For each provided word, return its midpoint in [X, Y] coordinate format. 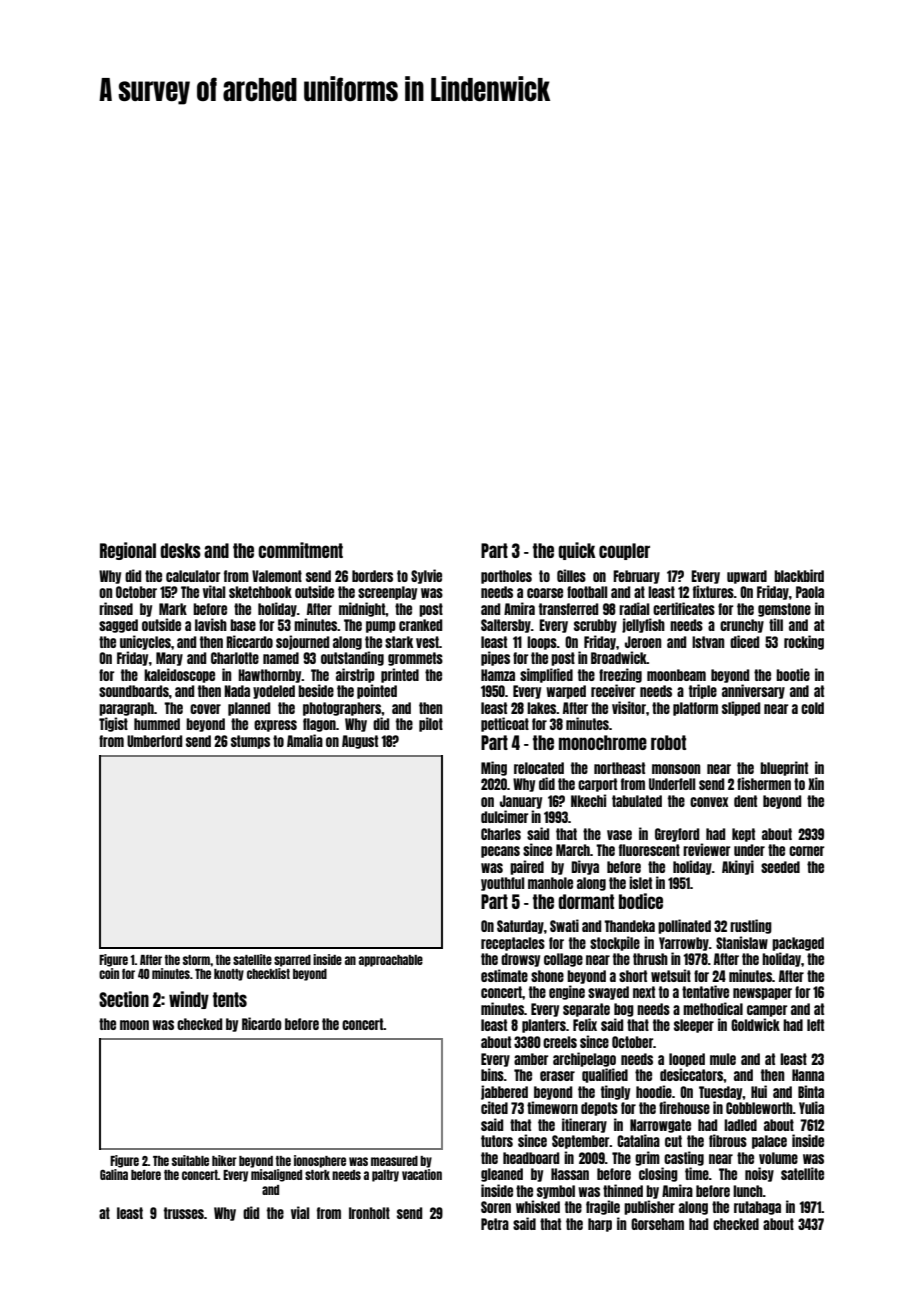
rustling [751, 926]
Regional [128, 551]
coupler [624, 551]
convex [709, 802]
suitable [190, 1160]
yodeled [274, 692]
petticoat [505, 724]
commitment [300, 550]
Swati [564, 925]
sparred [292, 961]
